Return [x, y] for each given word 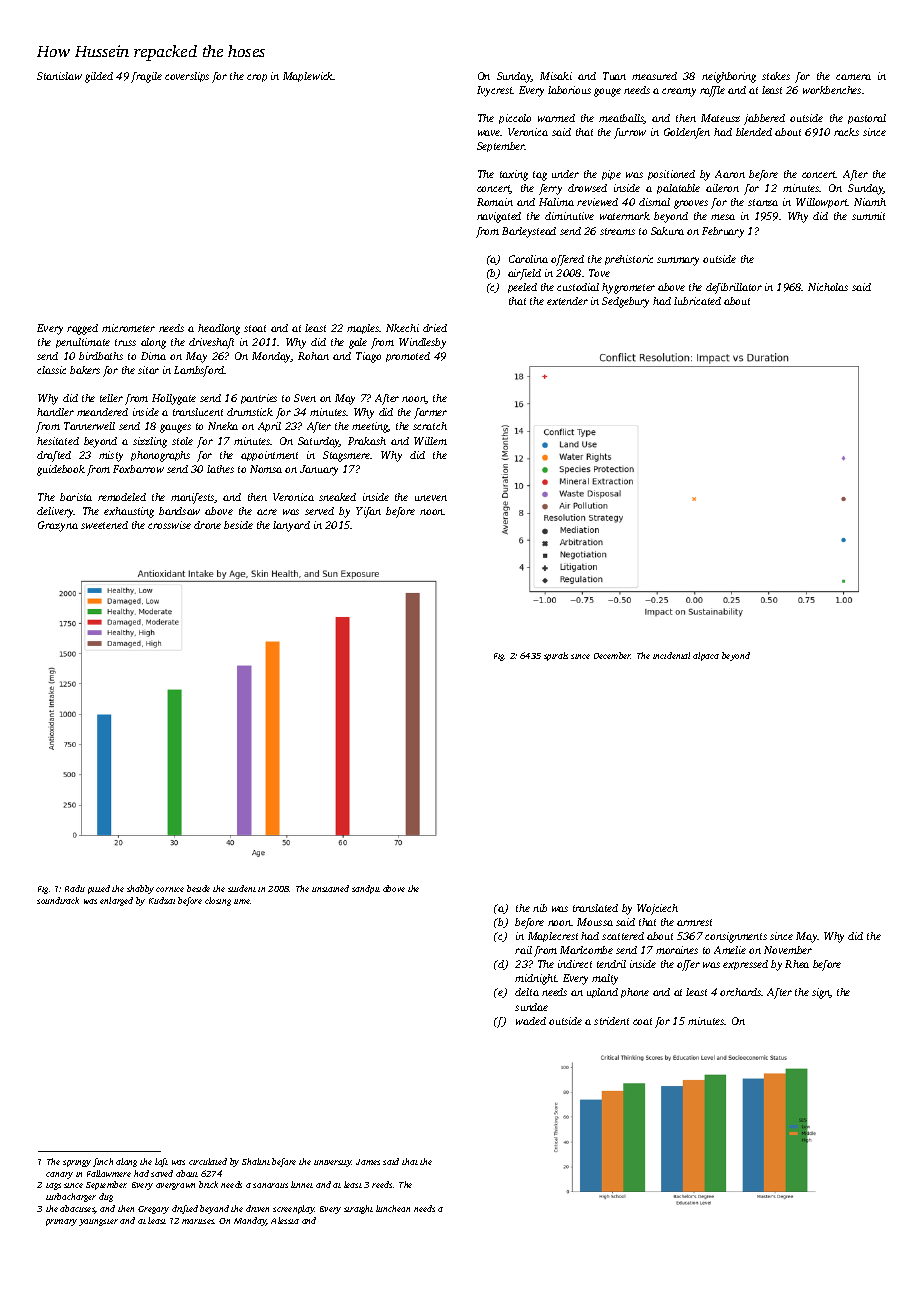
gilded [99, 77]
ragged [82, 329]
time [242, 901]
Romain [495, 202]
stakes [776, 76]
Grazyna [58, 526]
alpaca [706, 656]
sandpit [366, 889]
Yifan [368, 512]
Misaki [556, 76]
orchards [740, 992]
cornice [170, 889]
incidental [671, 655]
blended [754, 132]
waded [531, 1021]
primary [61, 1222]
